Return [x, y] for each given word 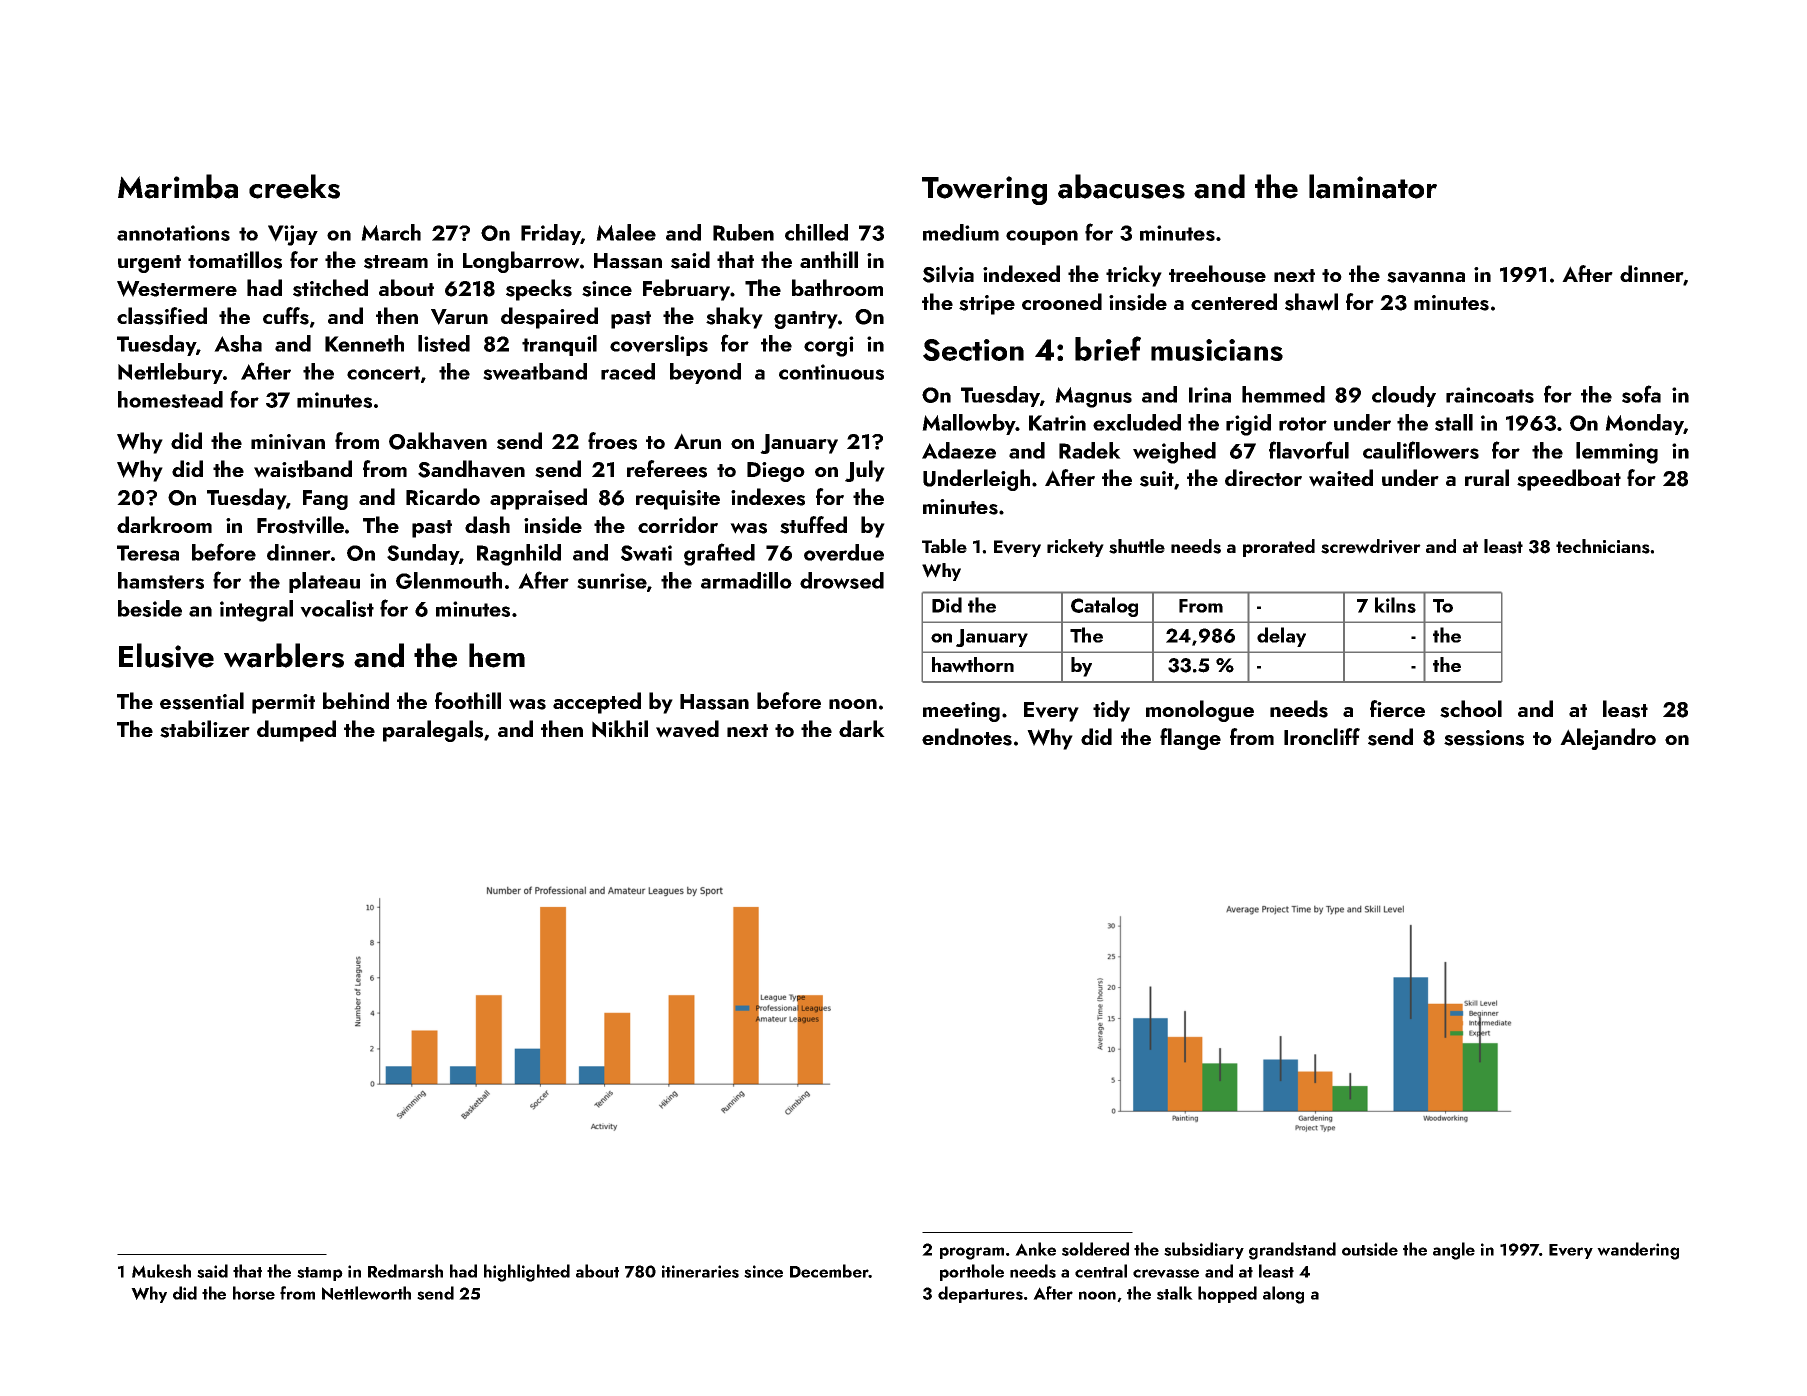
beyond [705, 373]
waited [1341, 478]
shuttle [1137, 546]
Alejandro [1608, 739]
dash [487, 525]
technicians [1603, 546]
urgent [149, 264]
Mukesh [161, 1271]
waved [687, 729]
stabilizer [205, 729]
